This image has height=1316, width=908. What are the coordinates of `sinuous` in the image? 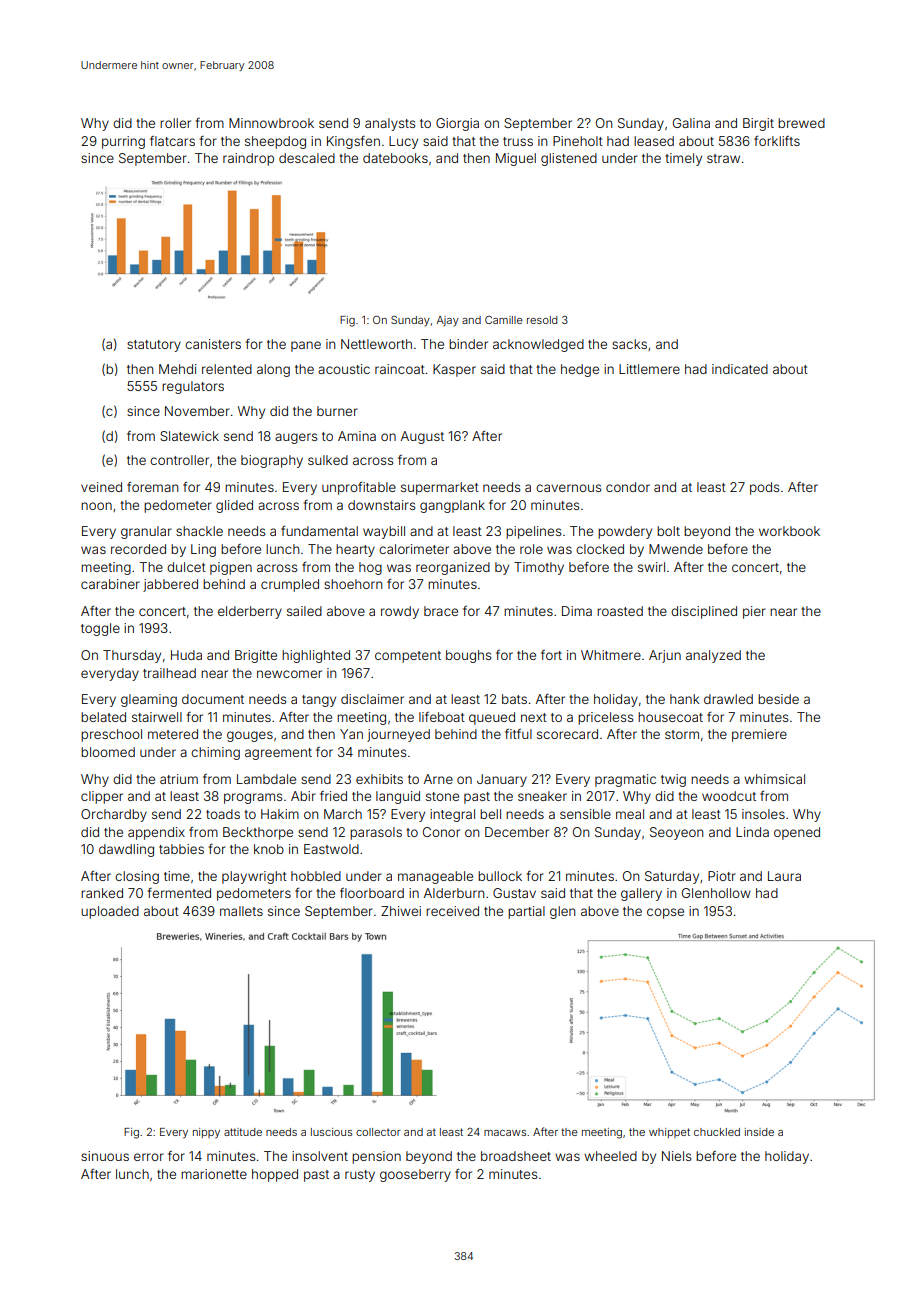 It's located at (105, 1156).
